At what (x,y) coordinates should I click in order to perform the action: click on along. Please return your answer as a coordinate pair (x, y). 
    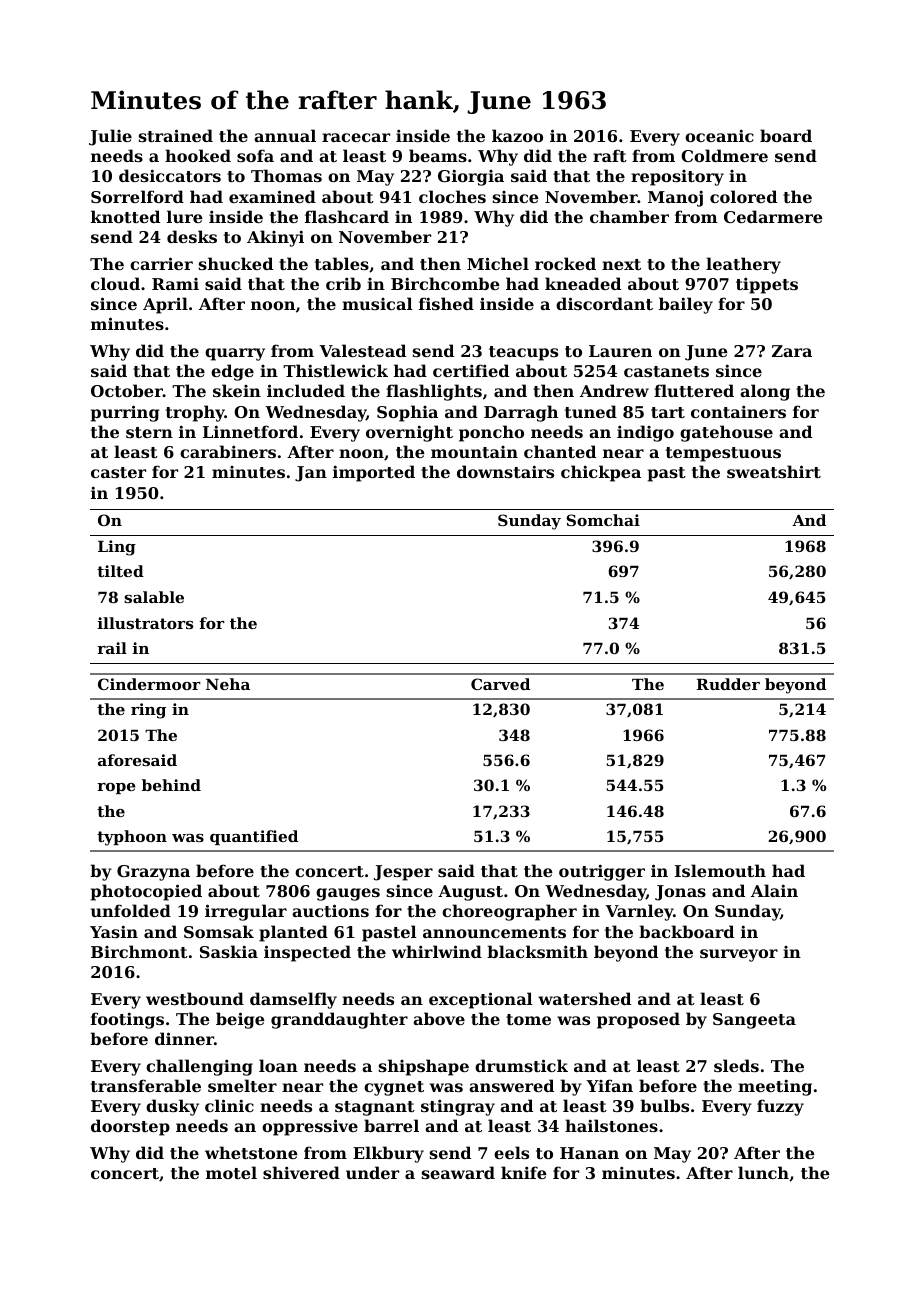
    Looking at the image, I should click on (765, 392).
